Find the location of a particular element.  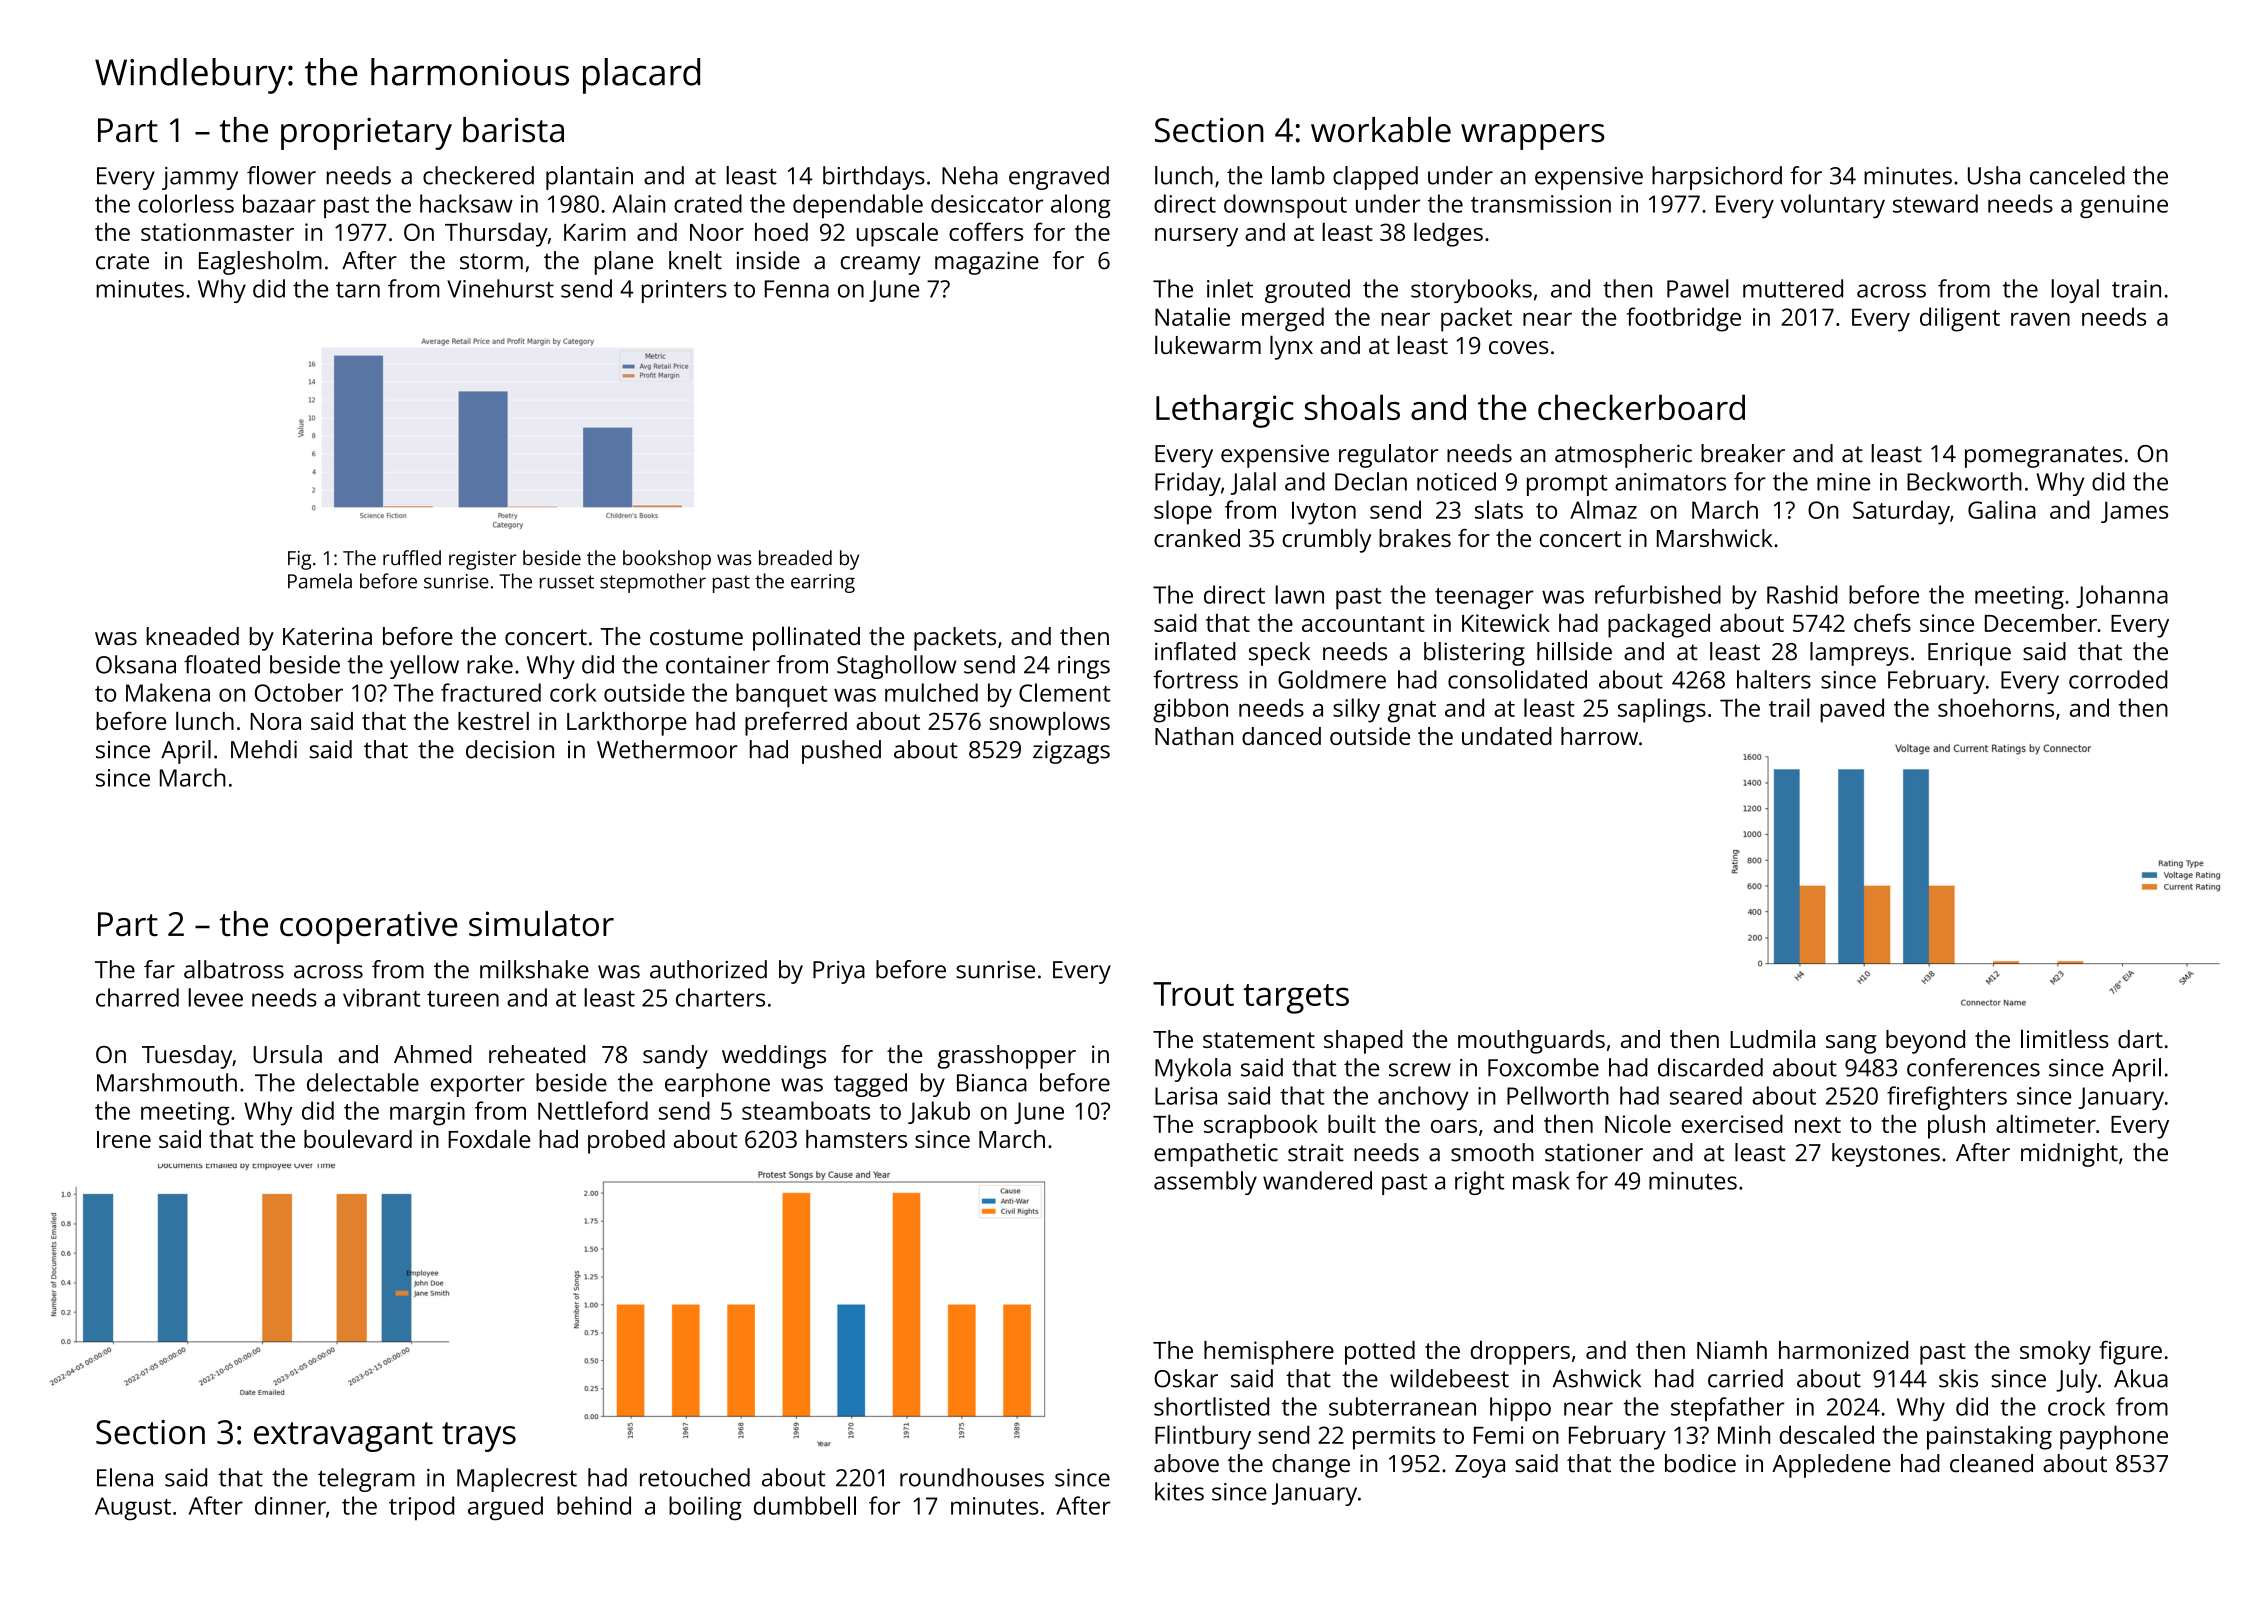

proprietary is located at coordinates (366, 134).
